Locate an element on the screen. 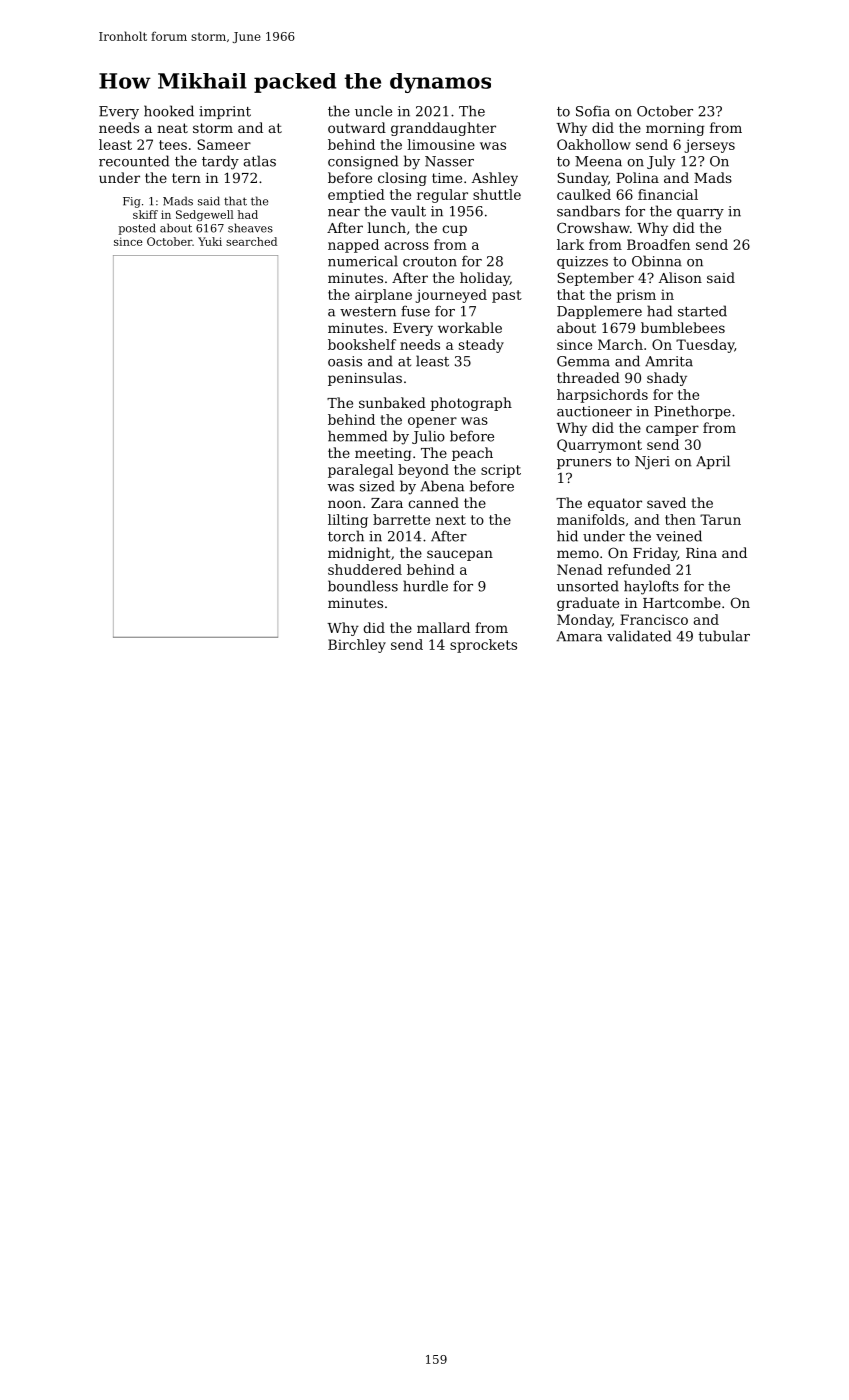 Image resolution: width=849 pixels, height=1400 pixels. quizzes is located at coordinates (582, 262).
